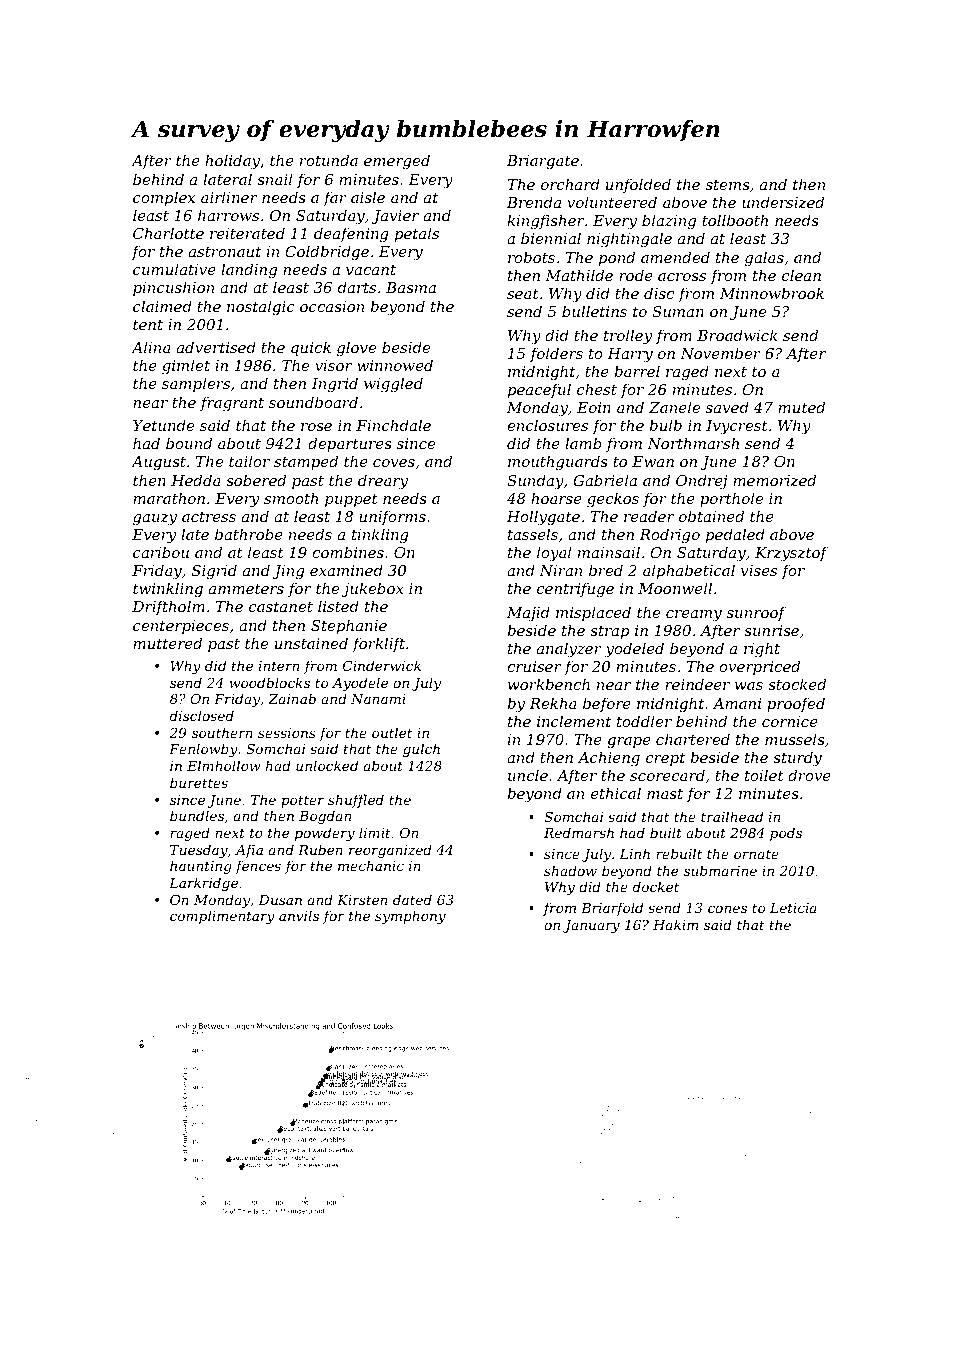 The image size is (964, 1370). What do you see at coordinates (728, 185) in the document?
I see `stems` at bounding box center [728, 185].
